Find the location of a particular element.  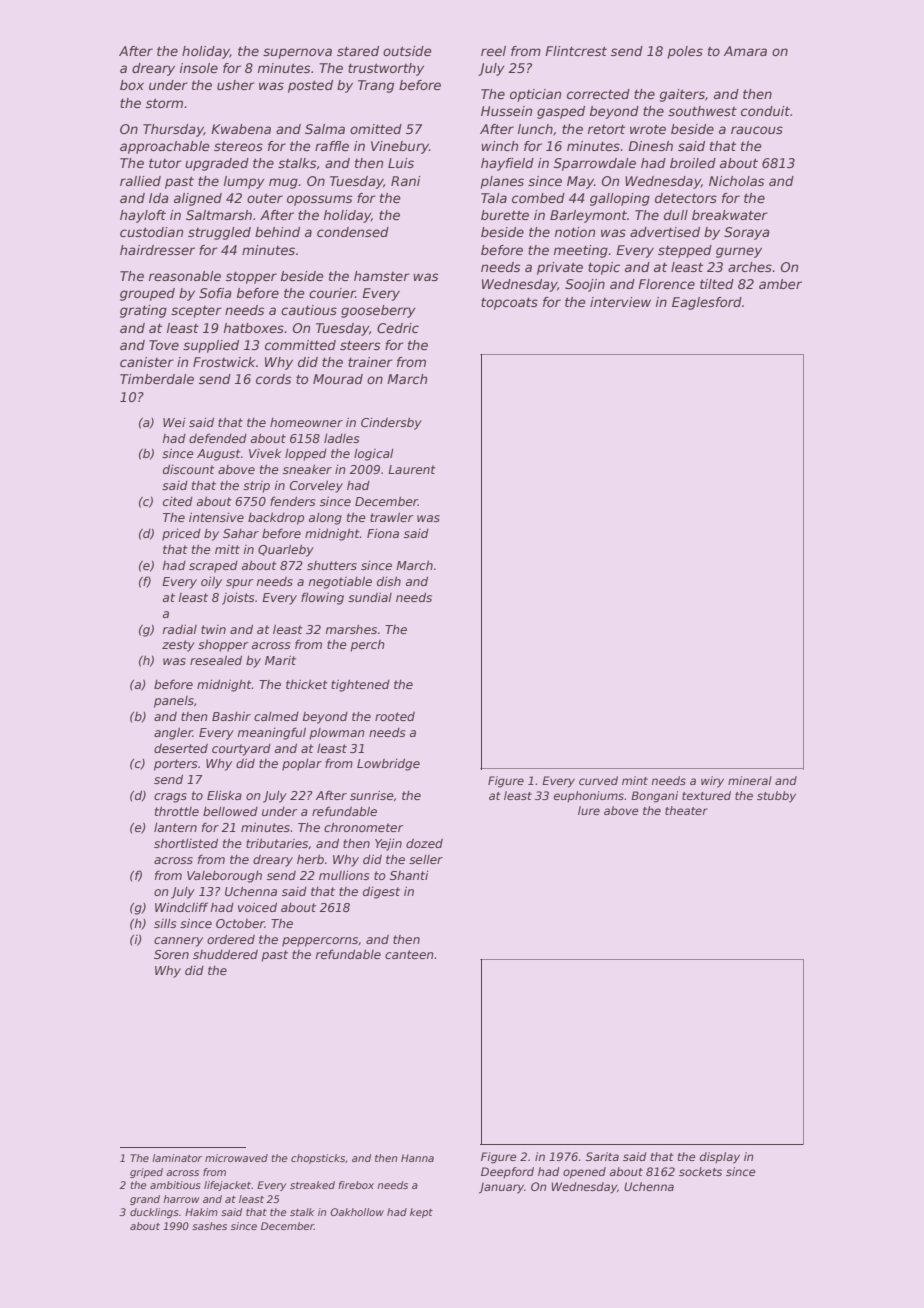

mineral is located at coordinates (750, 780).
